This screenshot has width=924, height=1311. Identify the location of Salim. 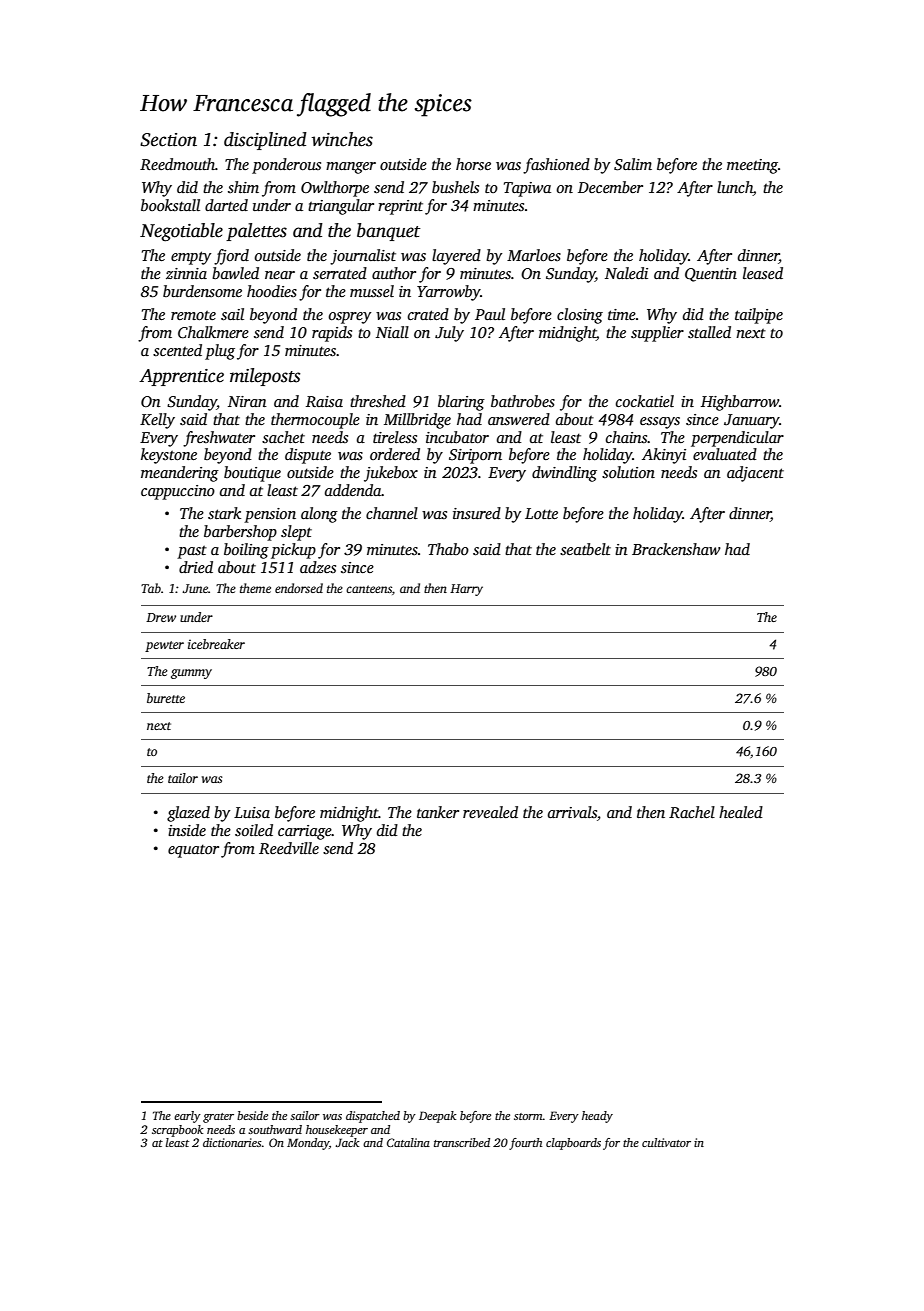
(633, 164).
